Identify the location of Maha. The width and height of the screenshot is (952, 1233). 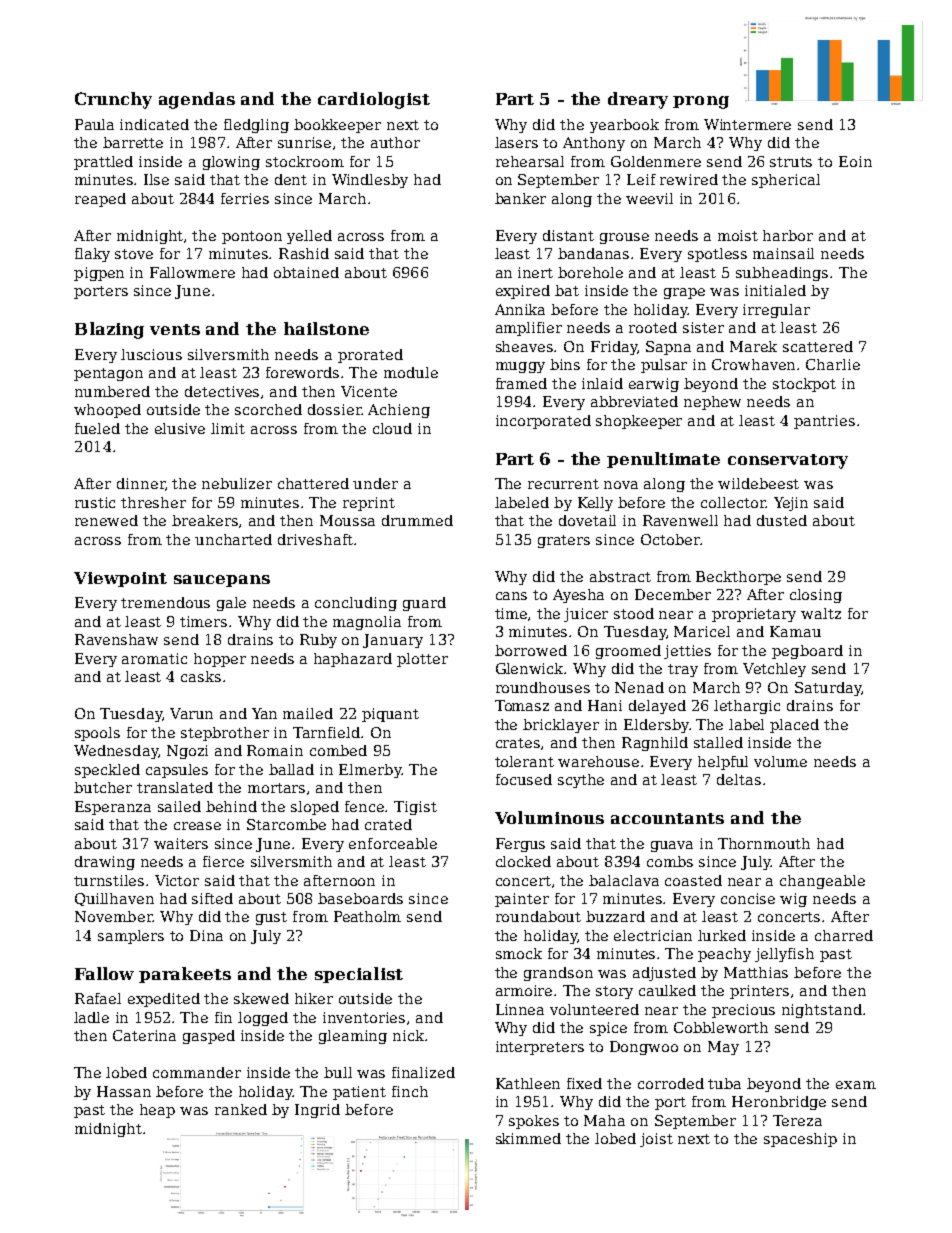
(604, 1120).
